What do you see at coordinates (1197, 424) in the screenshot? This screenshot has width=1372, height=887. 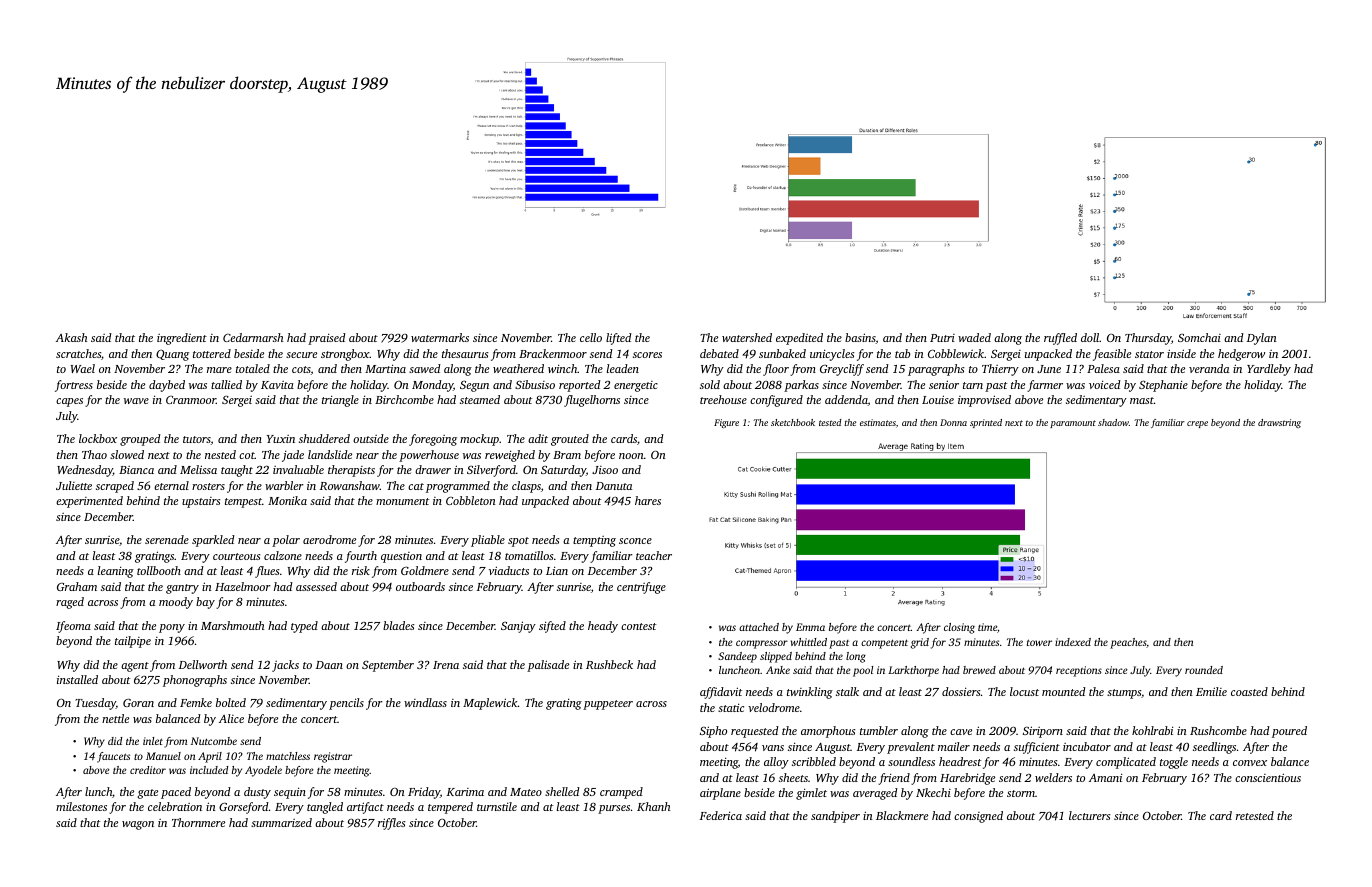 I see `crepe` at bounding box center [1197, 424].
